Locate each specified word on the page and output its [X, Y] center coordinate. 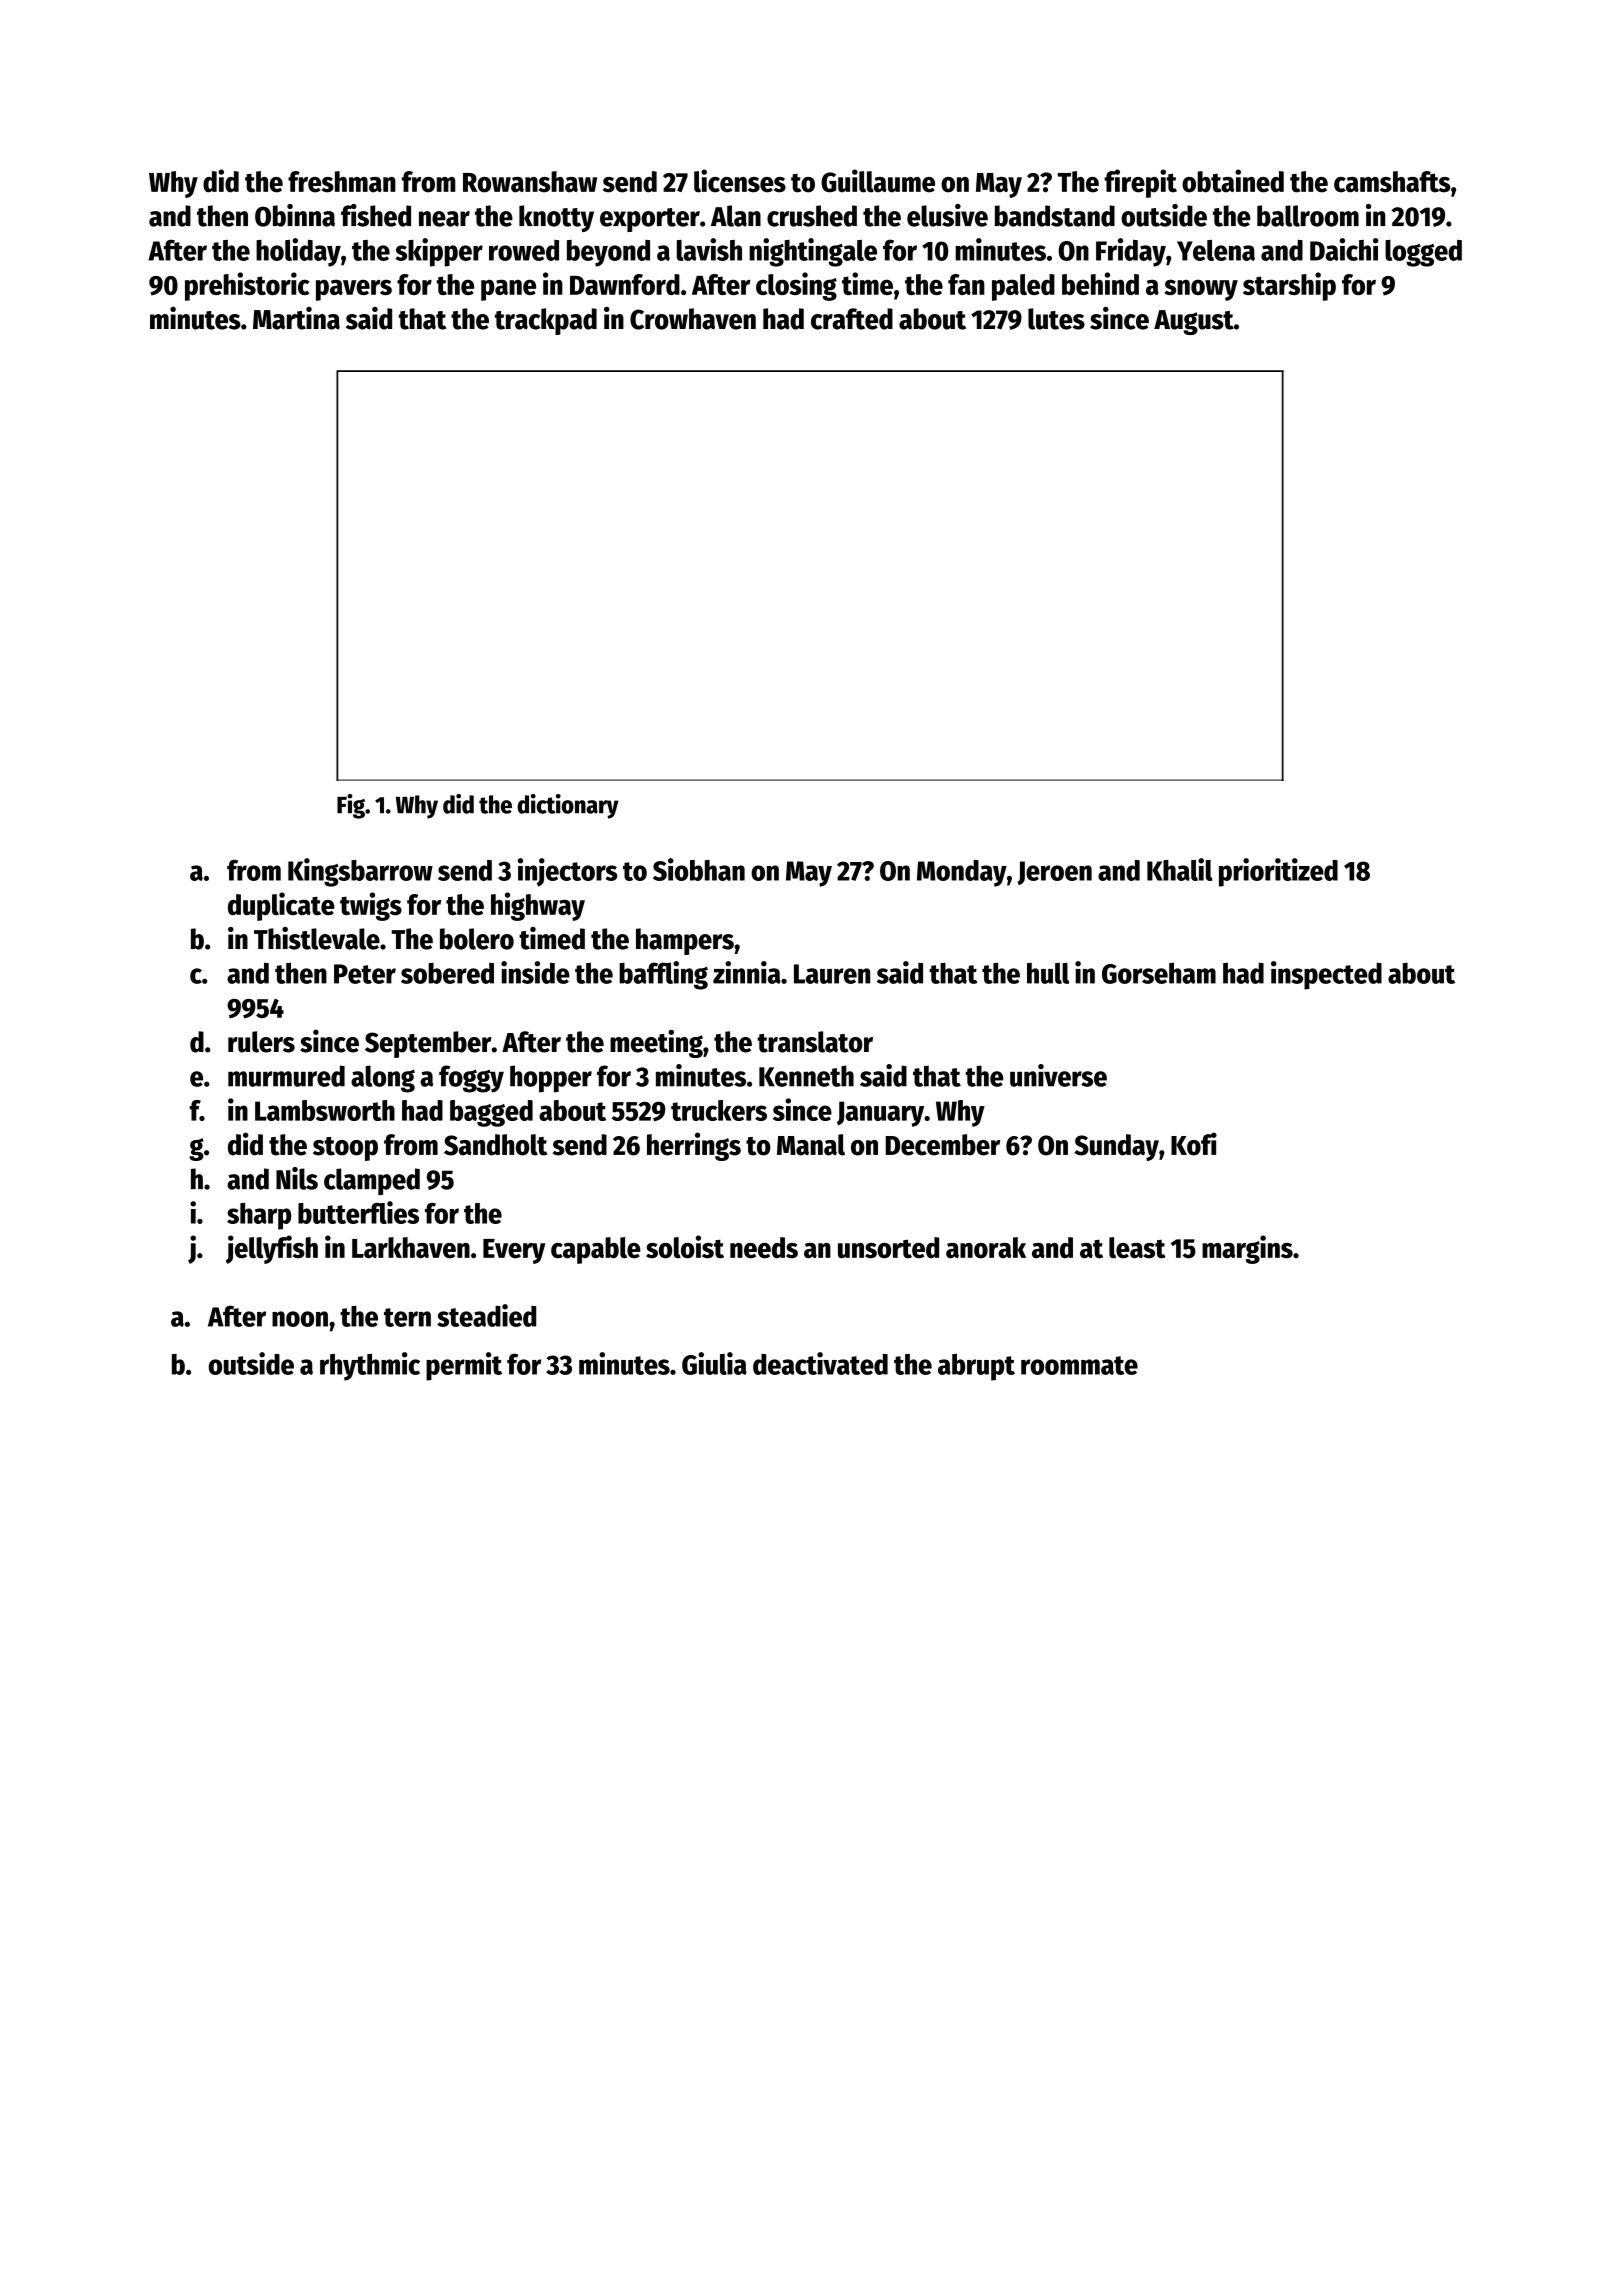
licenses [740, 181]
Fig [351, 806]
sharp [259, 1216]
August [1194, 322]
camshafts [1392, 182]
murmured [286, 1076]
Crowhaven [693, 319]
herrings [694, 1146]
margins [1247, 1249]
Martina [296, 318]
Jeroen [1054, 873]
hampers [685, 941]
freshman [342, 182]
